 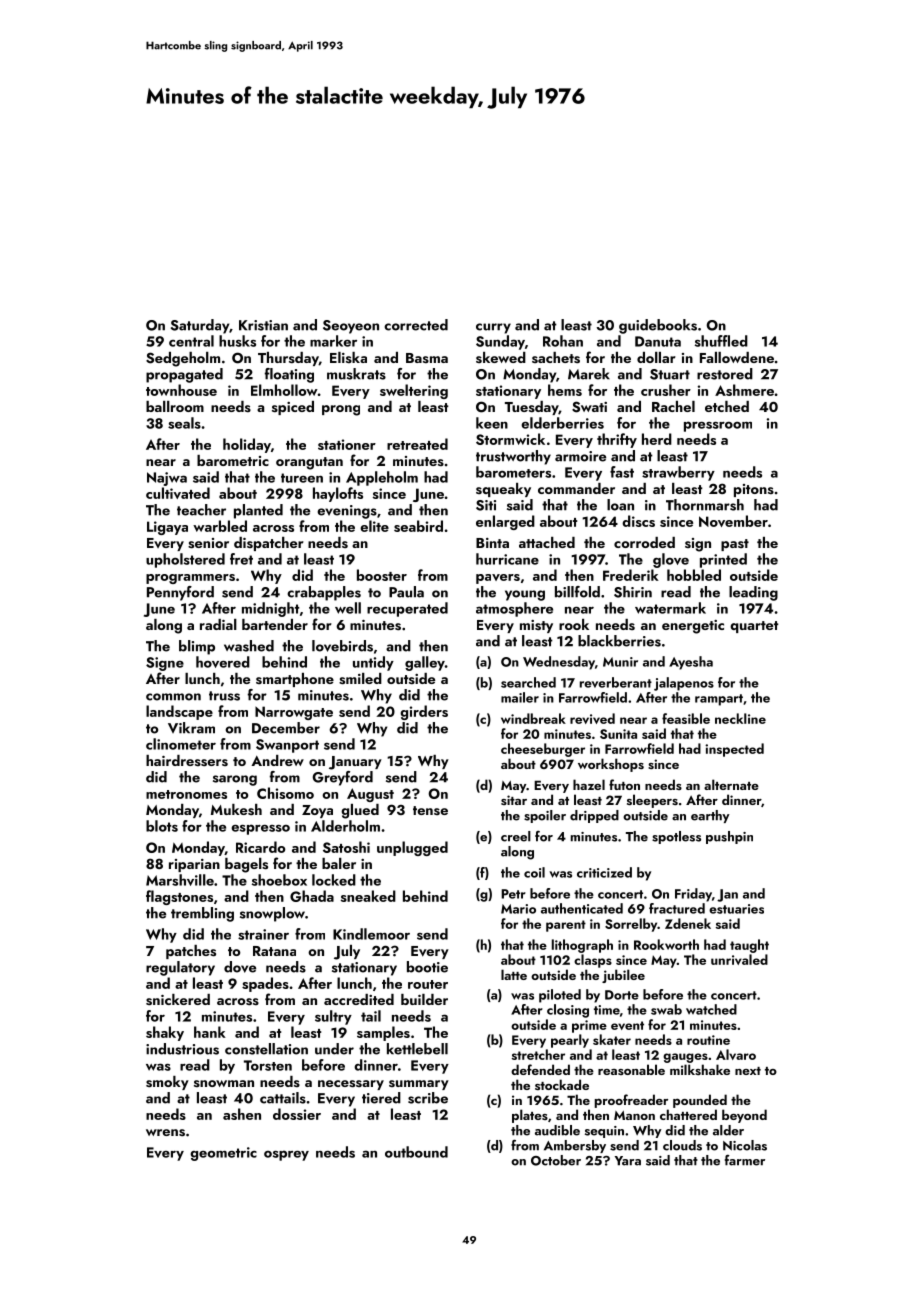 I want to click on Elmhollow, so click(x=284, y=390).
